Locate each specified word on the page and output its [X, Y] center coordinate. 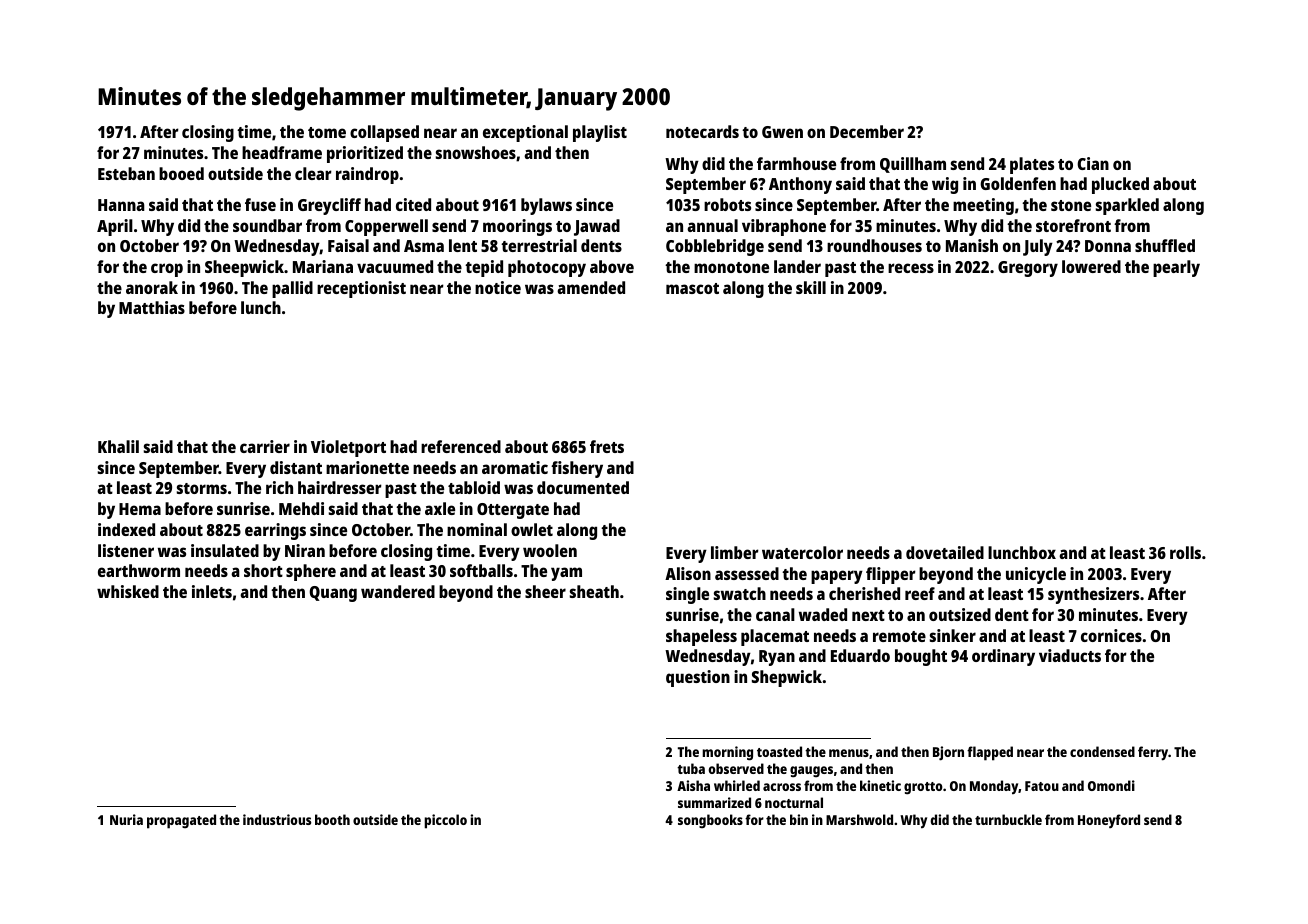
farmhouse [796, 163]
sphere [311, 572]
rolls [1185, 552]
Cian [1093, 163]
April [115, 227]
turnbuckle [1008, 819]
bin [799, 819]
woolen [550, 550]
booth [332, 819]
